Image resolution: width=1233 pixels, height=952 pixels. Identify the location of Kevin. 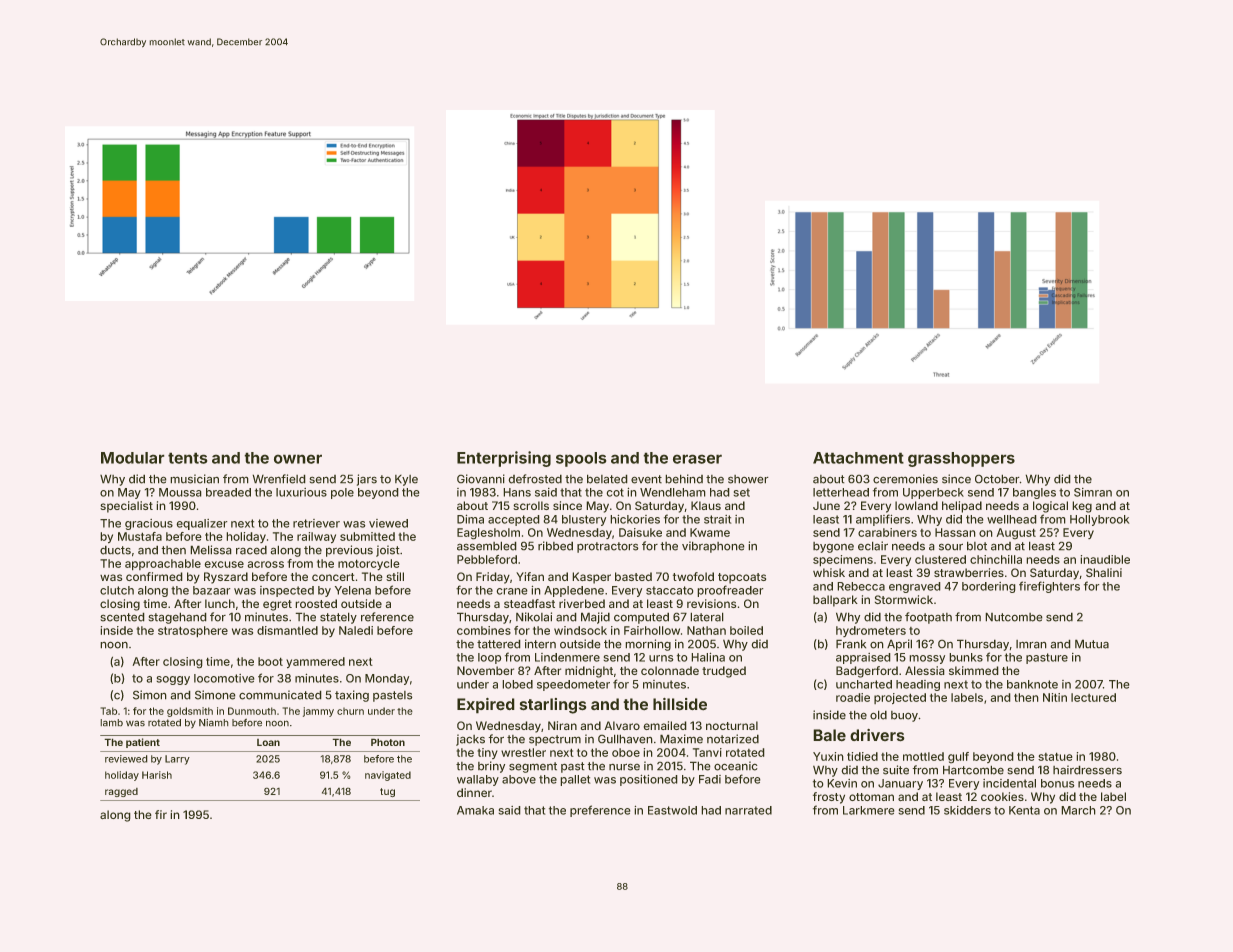
(842, 783).
